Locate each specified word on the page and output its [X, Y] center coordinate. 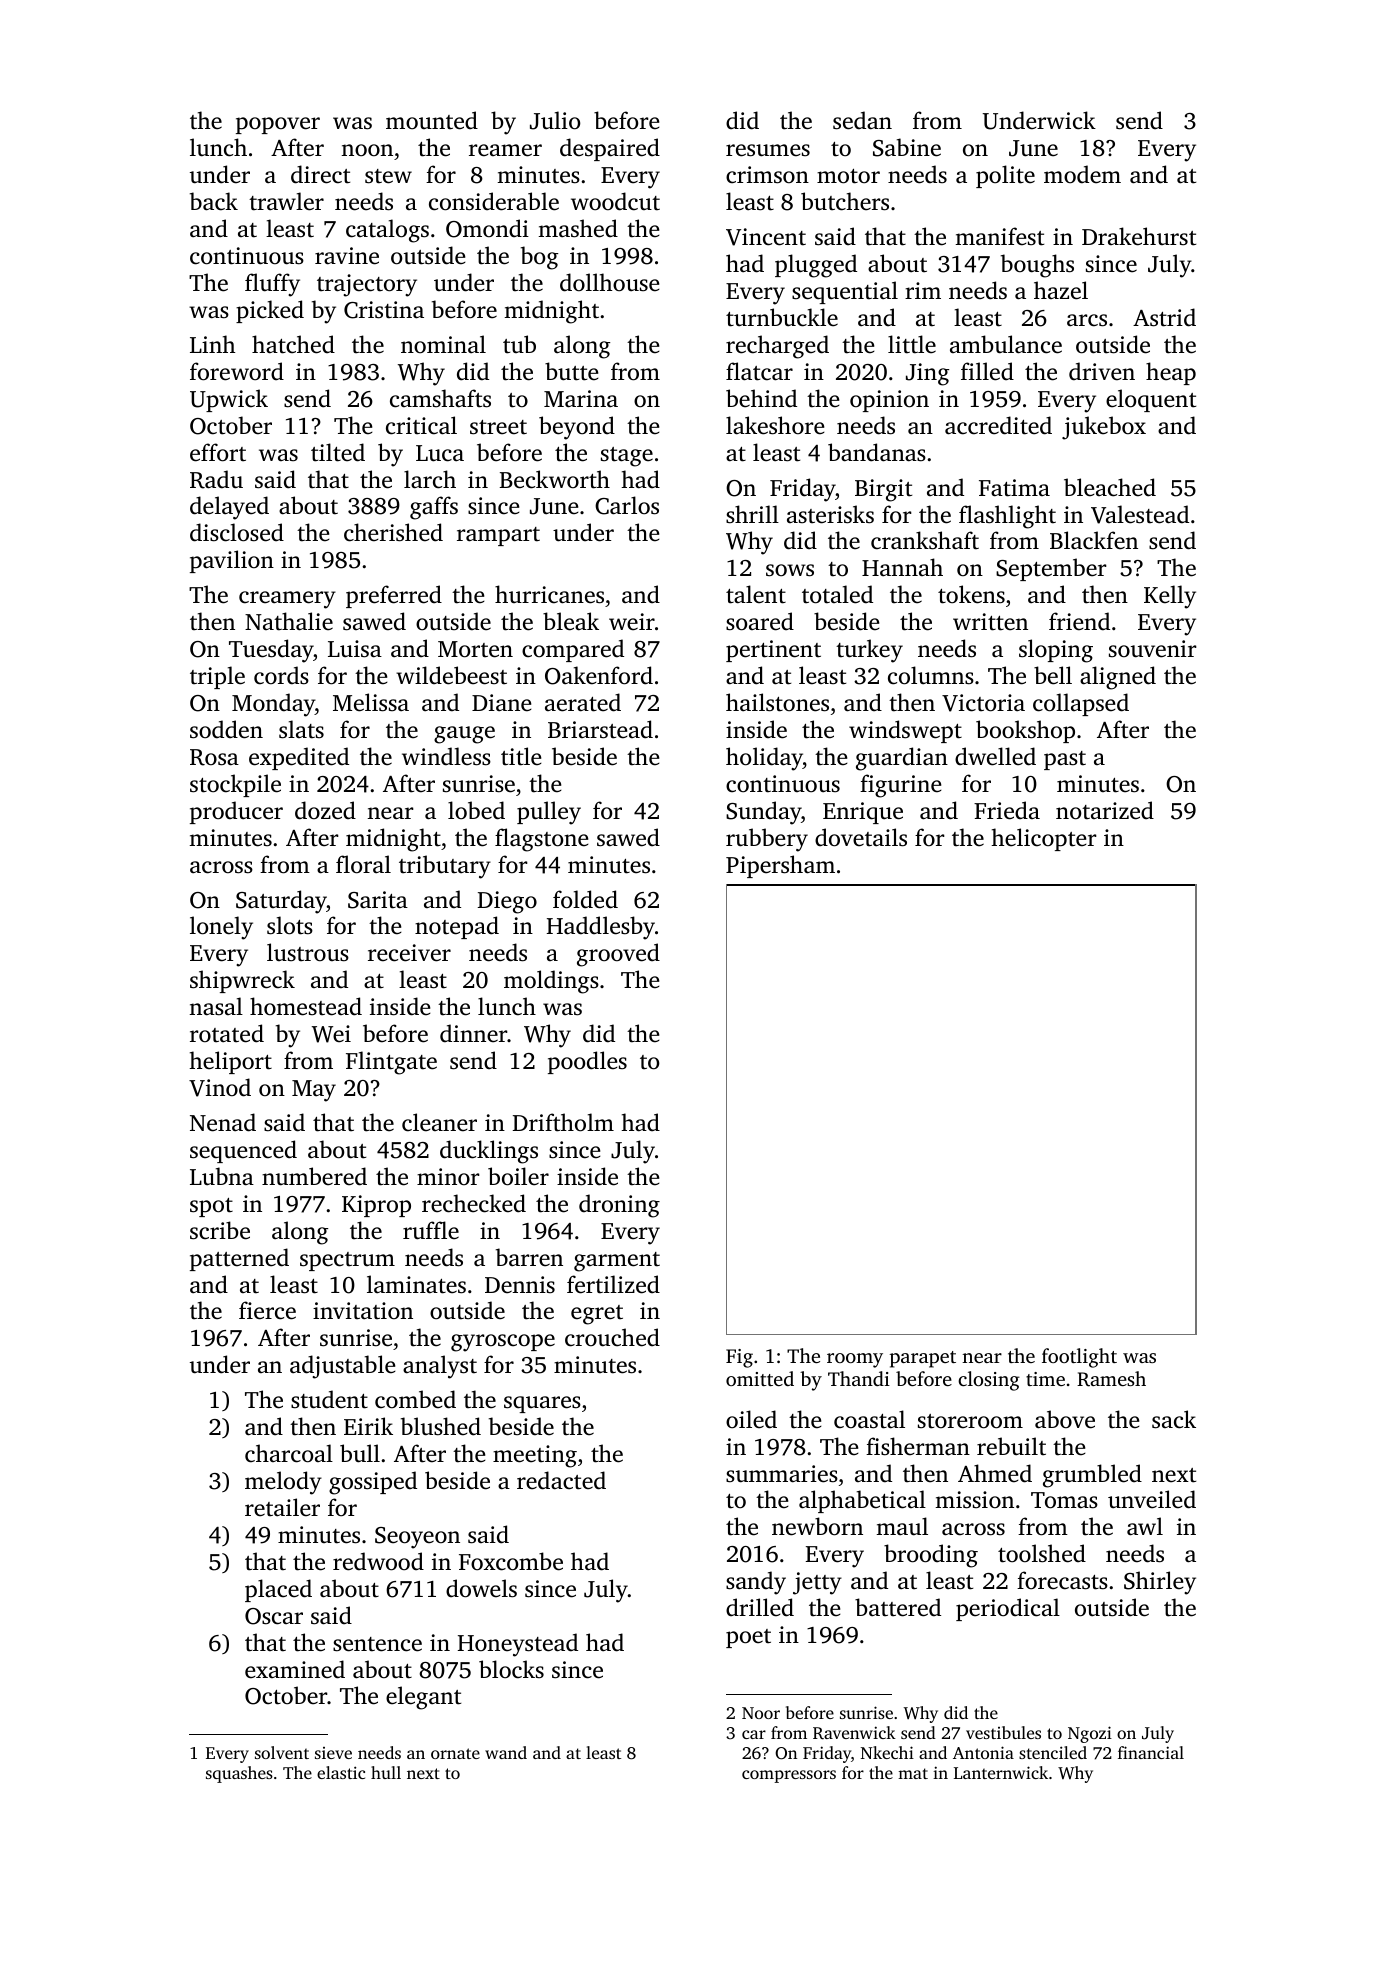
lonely [221, 928]
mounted [432, 120]
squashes [239, 1774]
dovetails [861, 837]
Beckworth [555, 479]
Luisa [355, 649]
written [990, 622]
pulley [549, 813]
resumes [768, 150]
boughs [1037, 266]
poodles [587, 1062]
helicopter [1044, 839]
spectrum [347, 1261]
